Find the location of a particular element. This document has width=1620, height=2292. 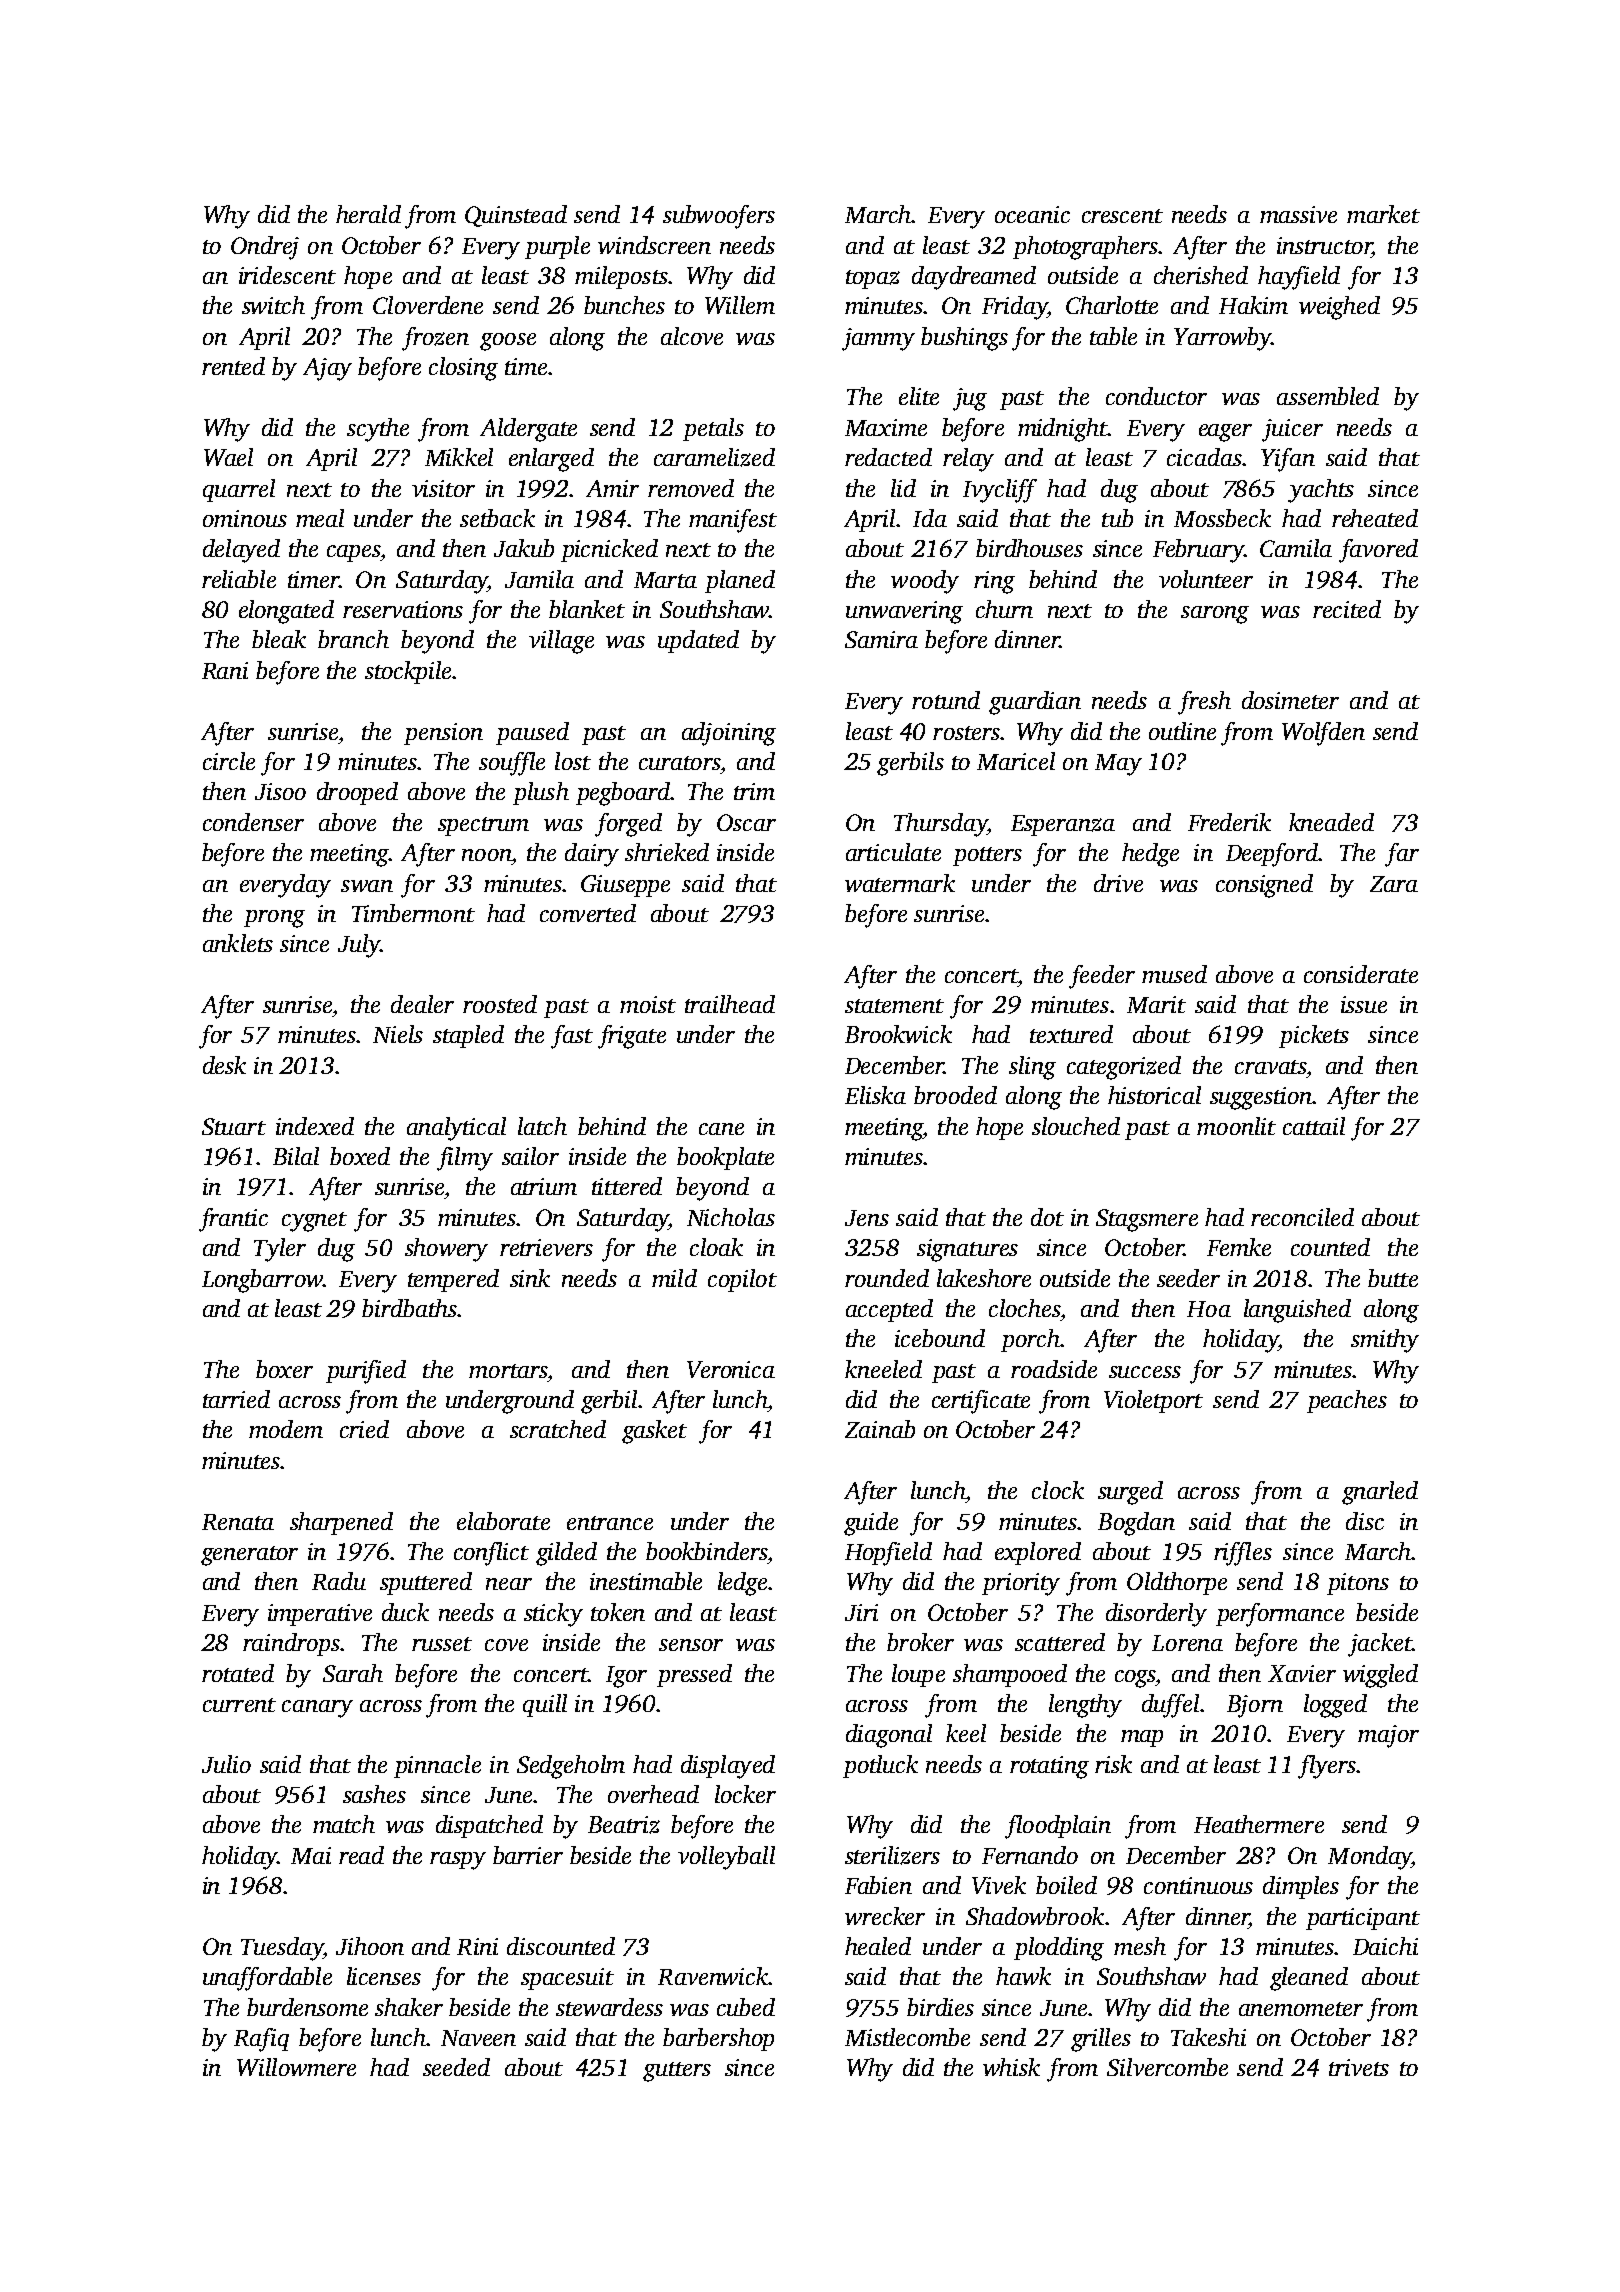

butte is located at coordinates (1393, 1278).
